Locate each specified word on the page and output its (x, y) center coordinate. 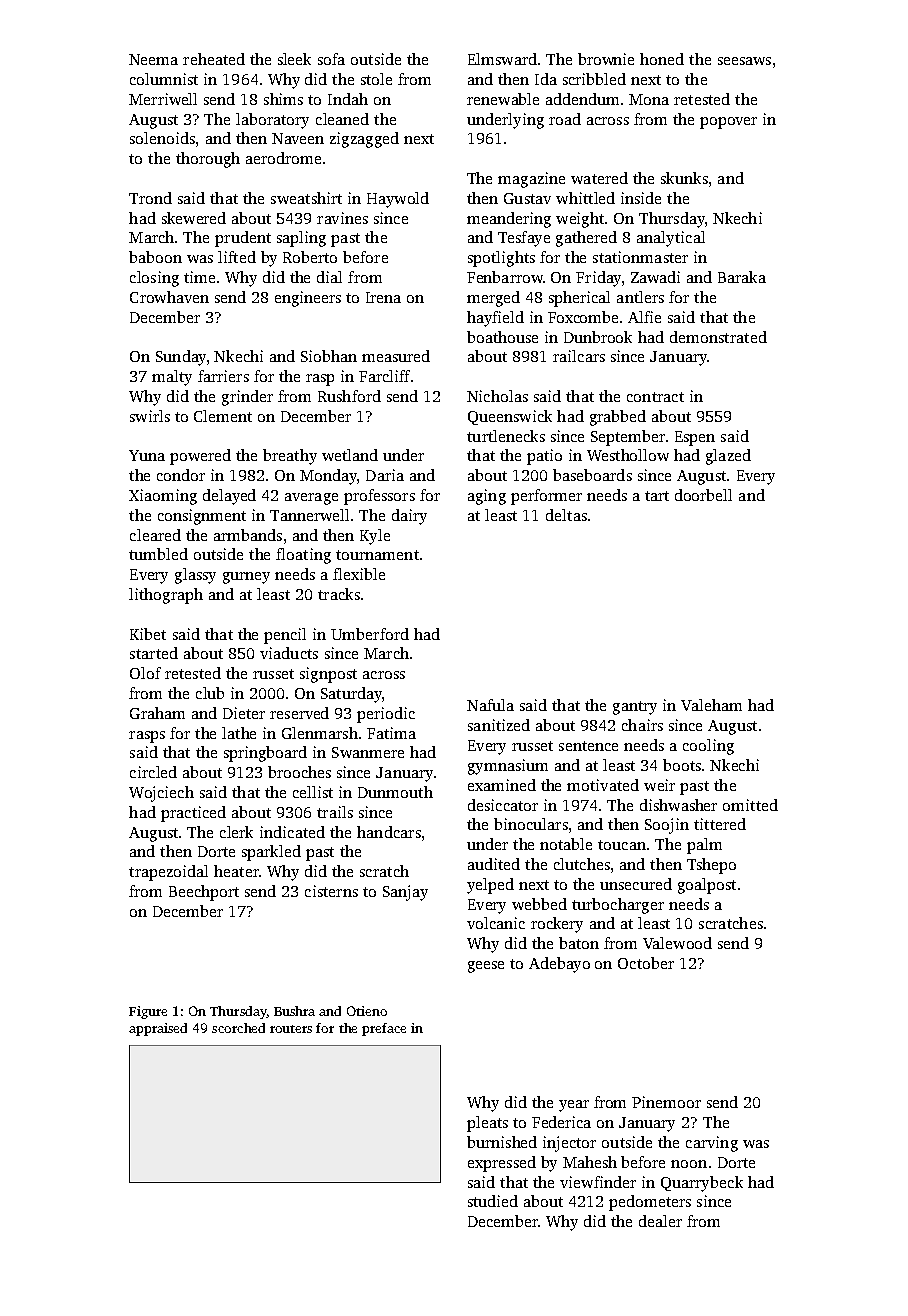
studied (493, 1201)
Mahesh (590, 1162)
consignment (202, 517)
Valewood (677, 943)
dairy (409, 517)
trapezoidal (168, 873)
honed (662, 59)
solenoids (162, 138)
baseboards (592, 475)
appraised (158, 1029)
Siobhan (329, 356)
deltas (566, 515)
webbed (539, 904)
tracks (339, 594)
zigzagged (364, 140)
